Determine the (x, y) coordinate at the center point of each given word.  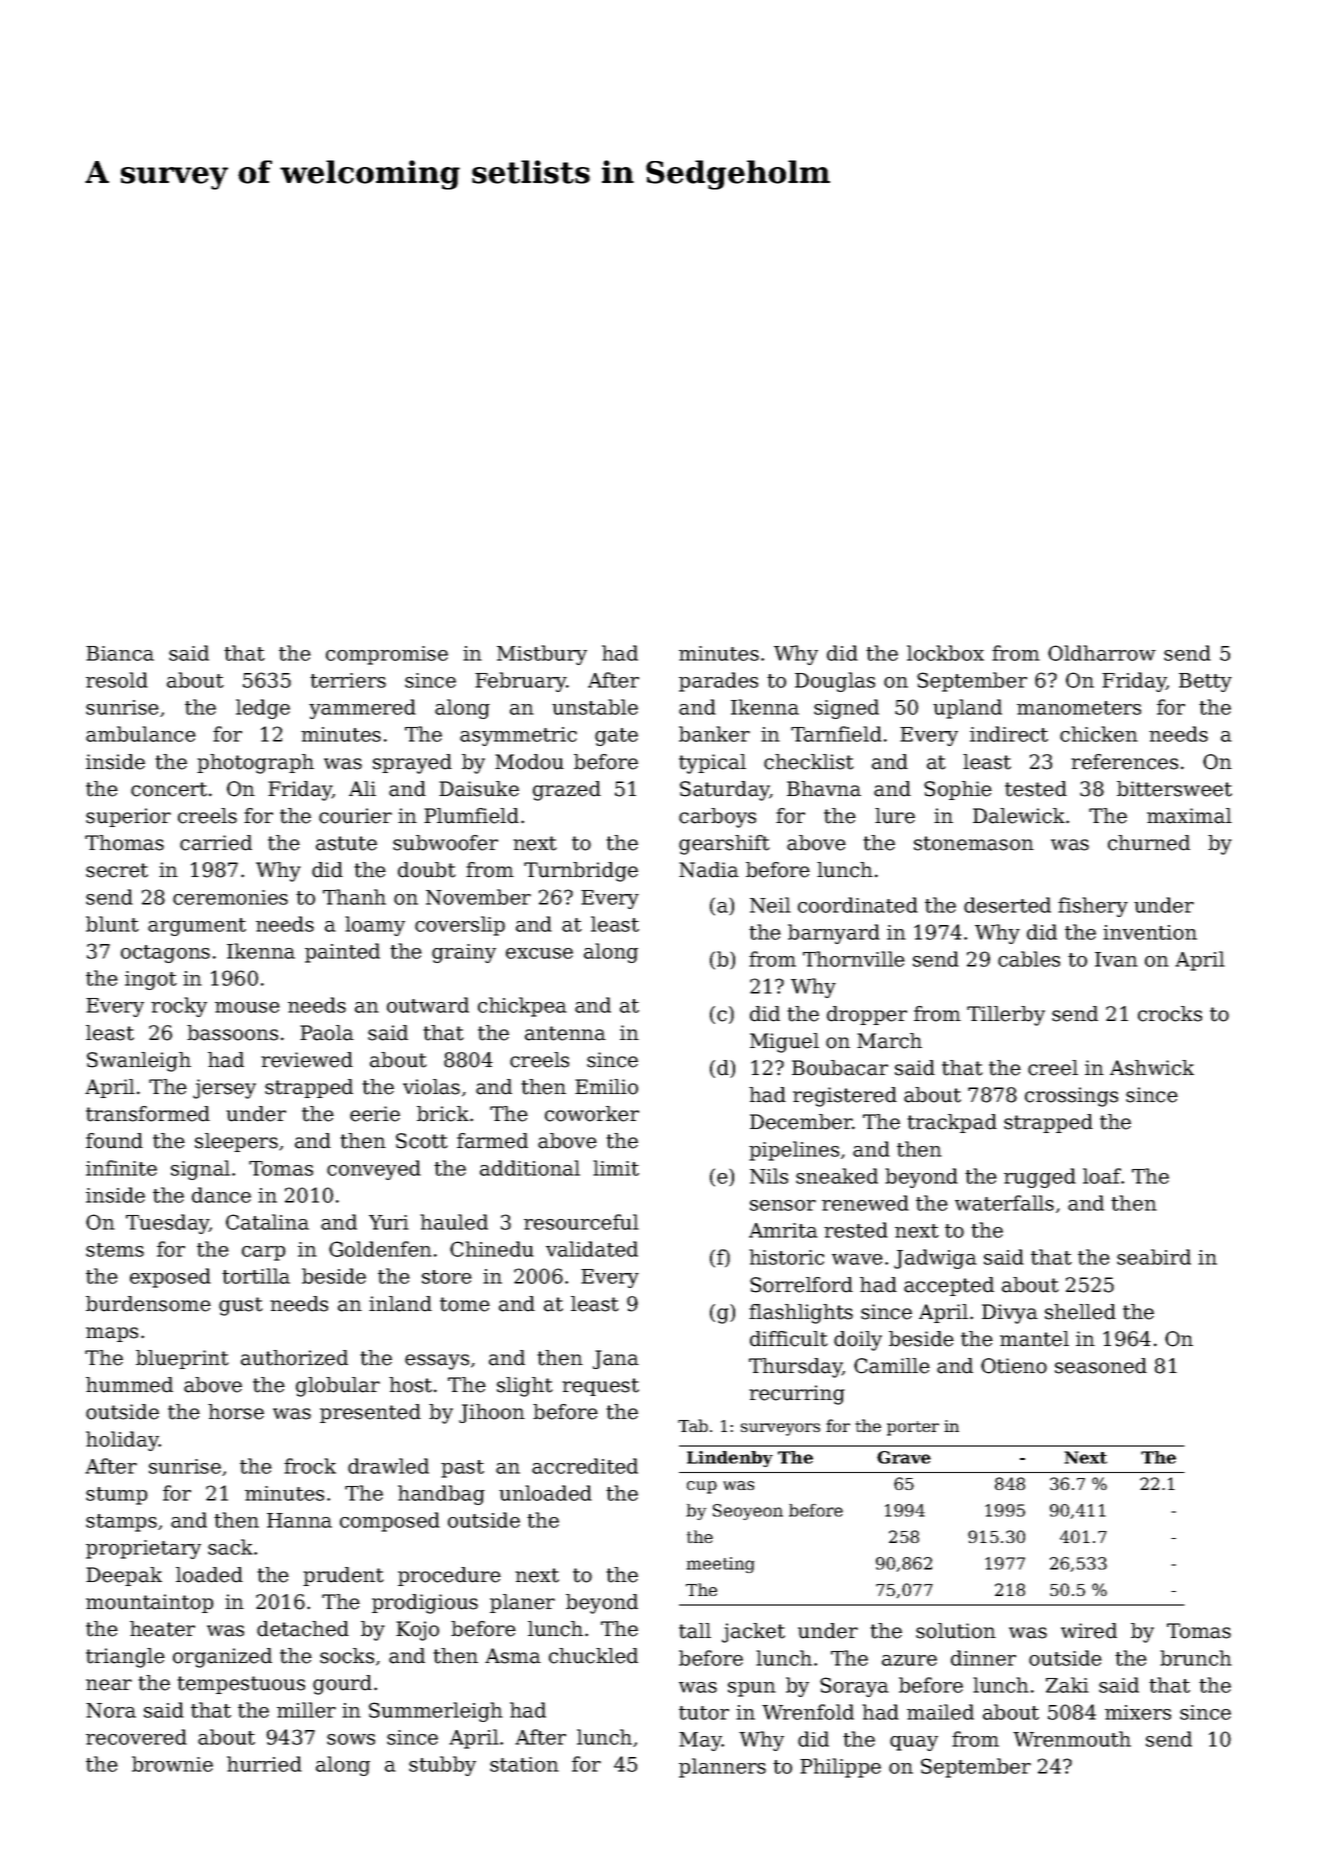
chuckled (593, 1656)
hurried (264, 1764)
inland (400, 1304)
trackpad (952, 1123)
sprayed (412, 764)
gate (616, 737)
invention (1150, 932)
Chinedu (492, 1249)
